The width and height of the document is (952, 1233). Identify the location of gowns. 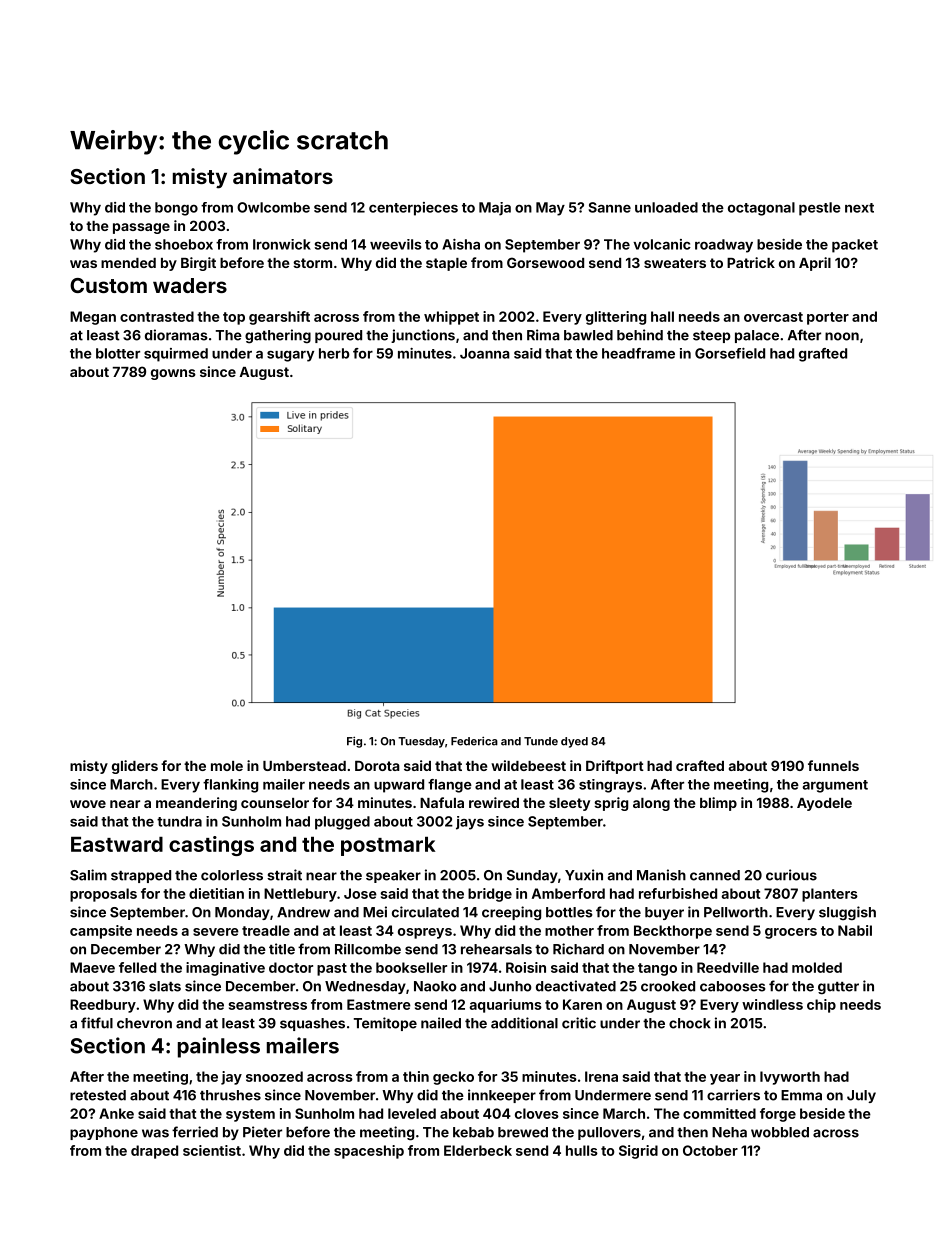
(173, 374).
